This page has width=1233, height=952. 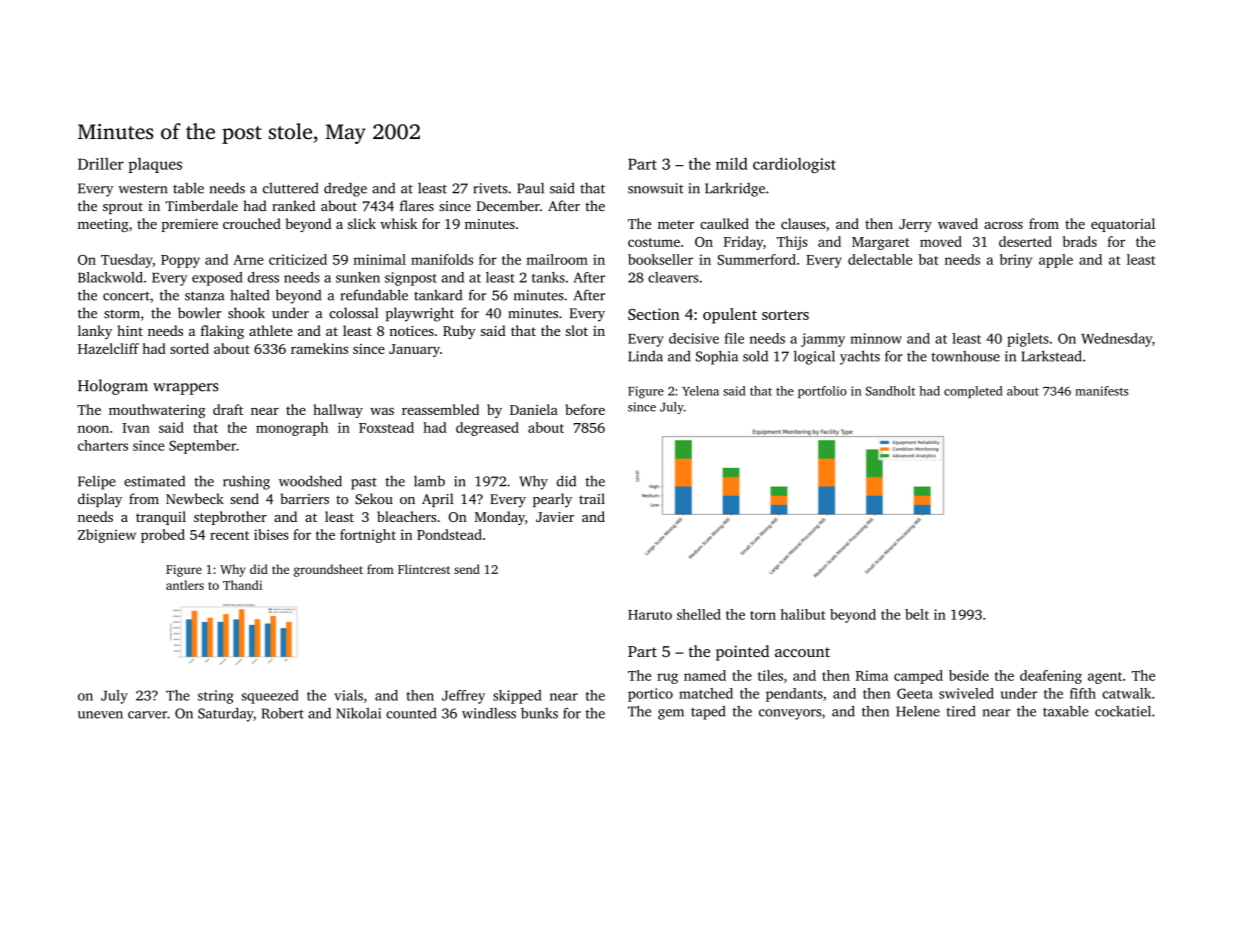 What do you see at coordinates (555, 517) in the page?
I see `Javier` at bounding box center [555, 517].
